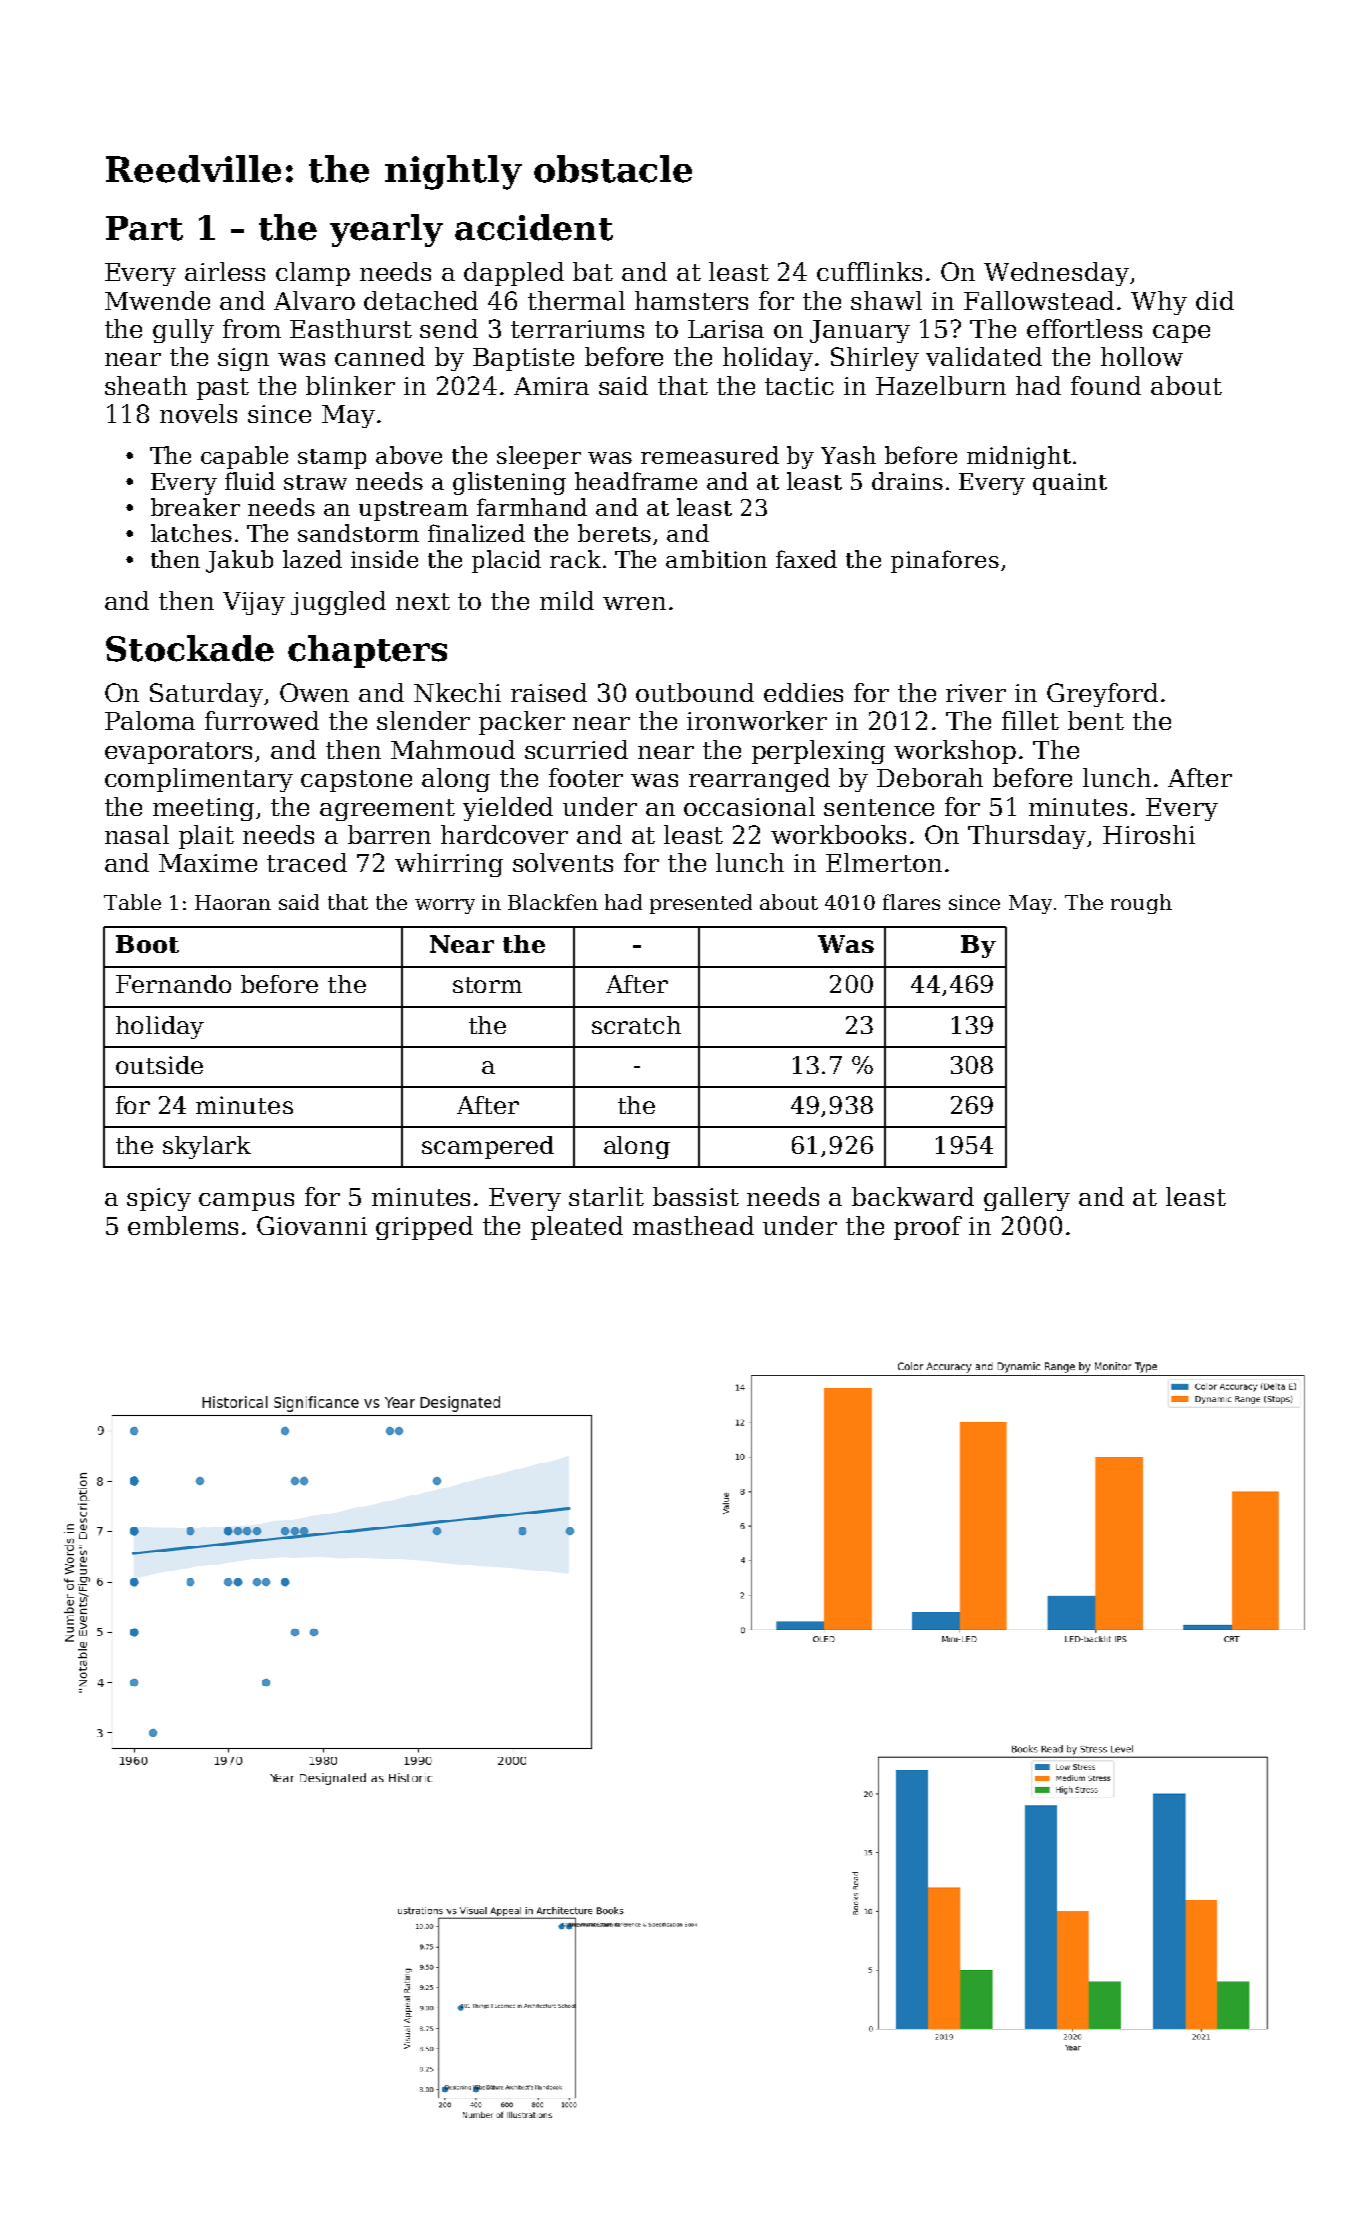 This page has height=2229, width=1353. I want to click on did, so click(1215, 300).
